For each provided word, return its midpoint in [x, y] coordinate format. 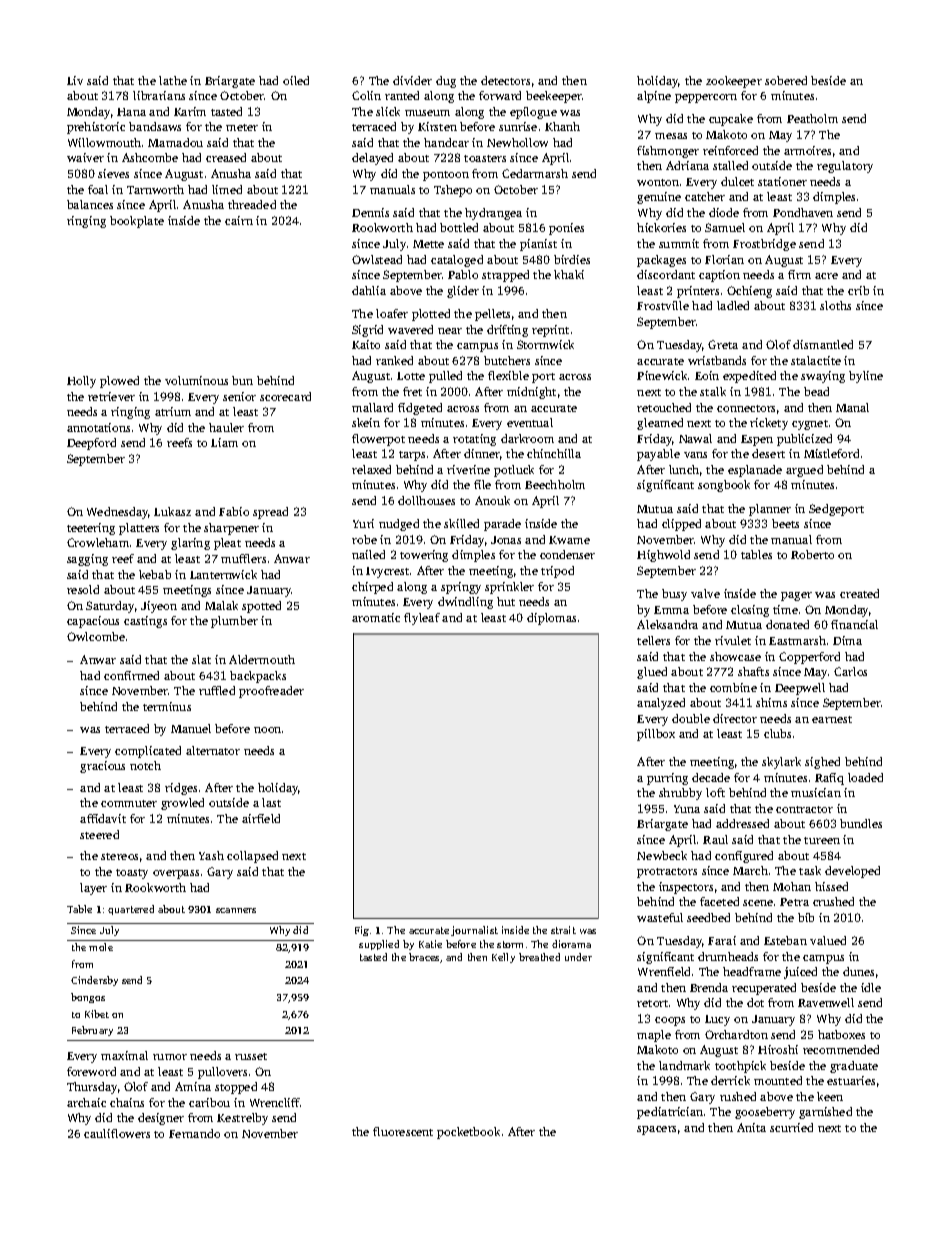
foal [98, 189]
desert [768, 453]
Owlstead [377, 259]
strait [563, 930]
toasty [132, 874]
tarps [412, 456]
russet [251, 1056]
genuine [659, 198]
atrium [173, 411]
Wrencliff [275, 1102]
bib [806, 917]
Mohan [792, 886]
